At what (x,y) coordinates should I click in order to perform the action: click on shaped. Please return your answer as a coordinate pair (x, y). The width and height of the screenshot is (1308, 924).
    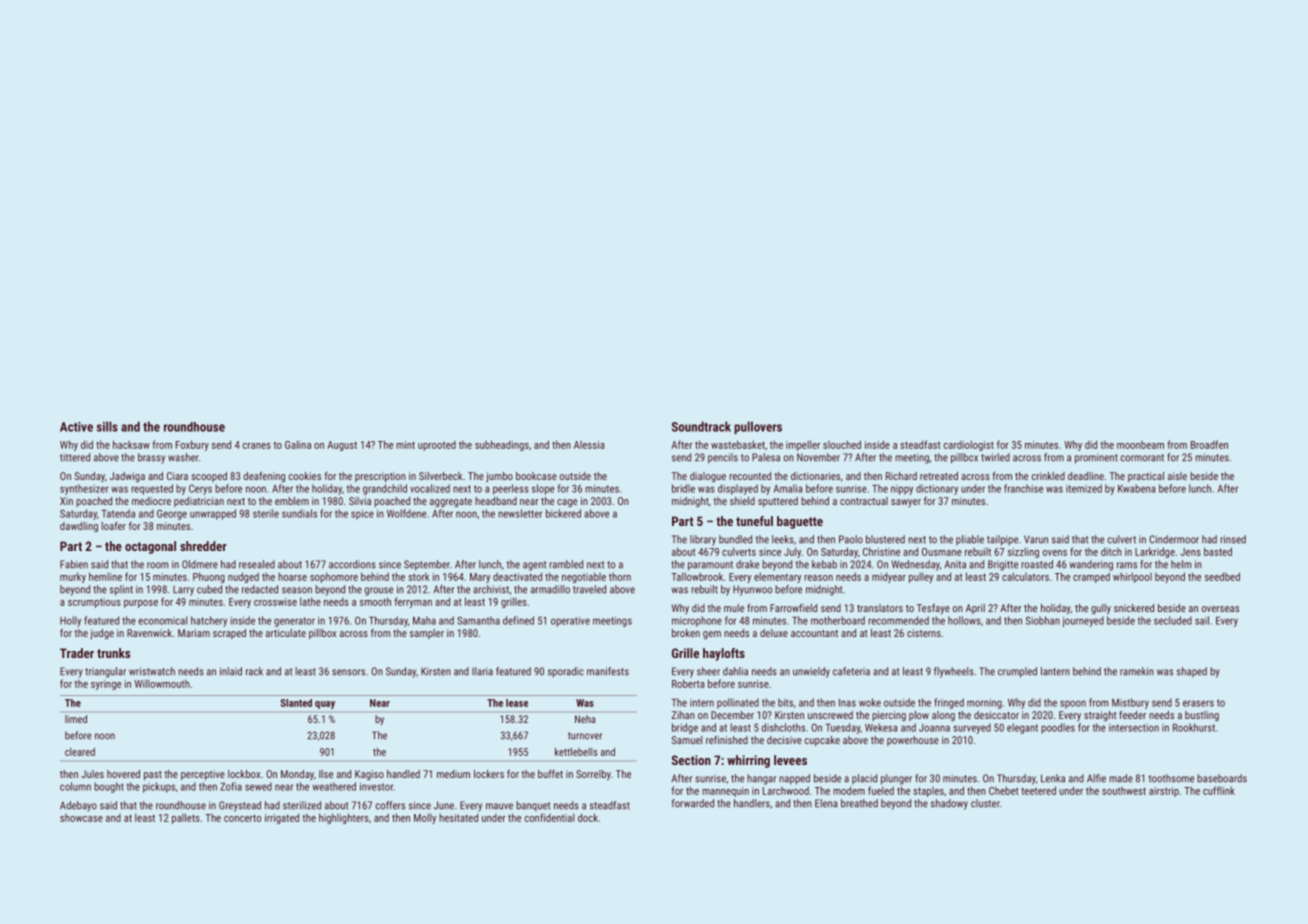
    Looking at the image, I should click on (1192, 672).
